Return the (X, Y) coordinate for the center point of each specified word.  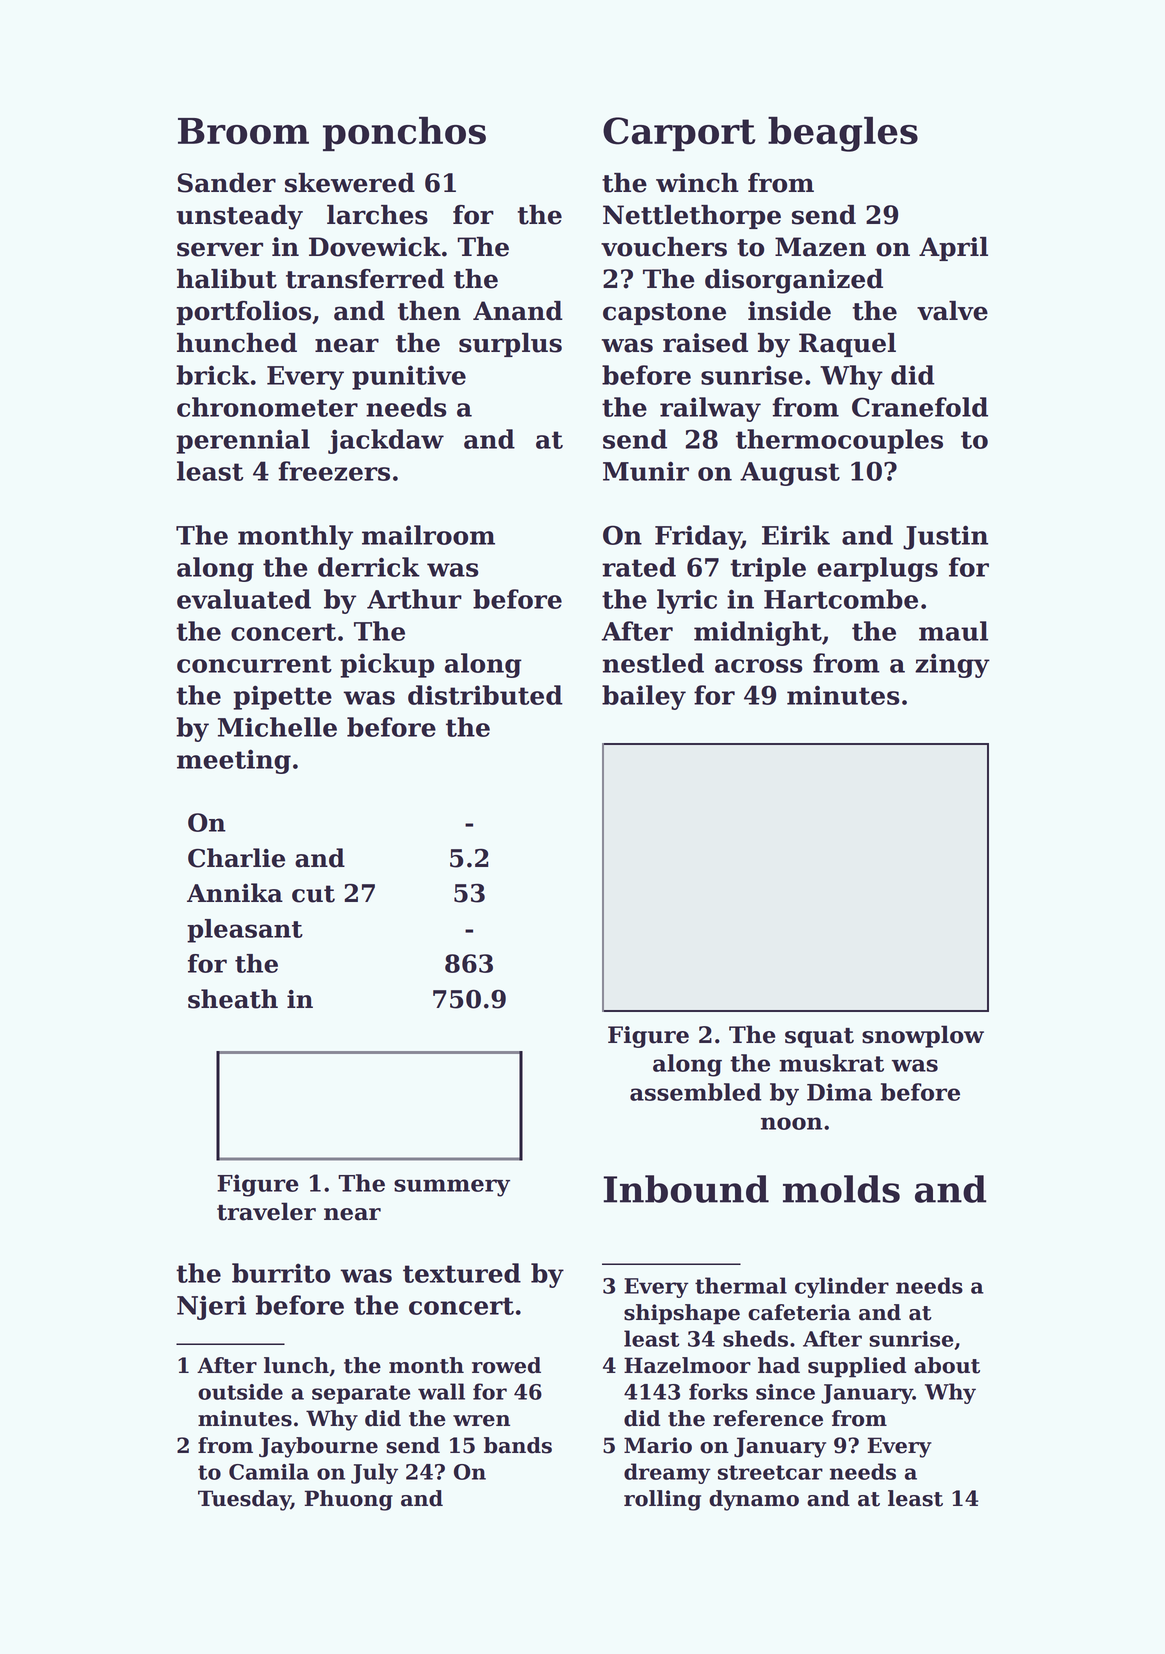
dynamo (754, 1500)
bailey (644, 697)
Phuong (349, 1500)
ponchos (404, 134)
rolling (662, 1500)
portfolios (243, 313)
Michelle (277, 727)
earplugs (877, 569)
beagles (843, 134)
